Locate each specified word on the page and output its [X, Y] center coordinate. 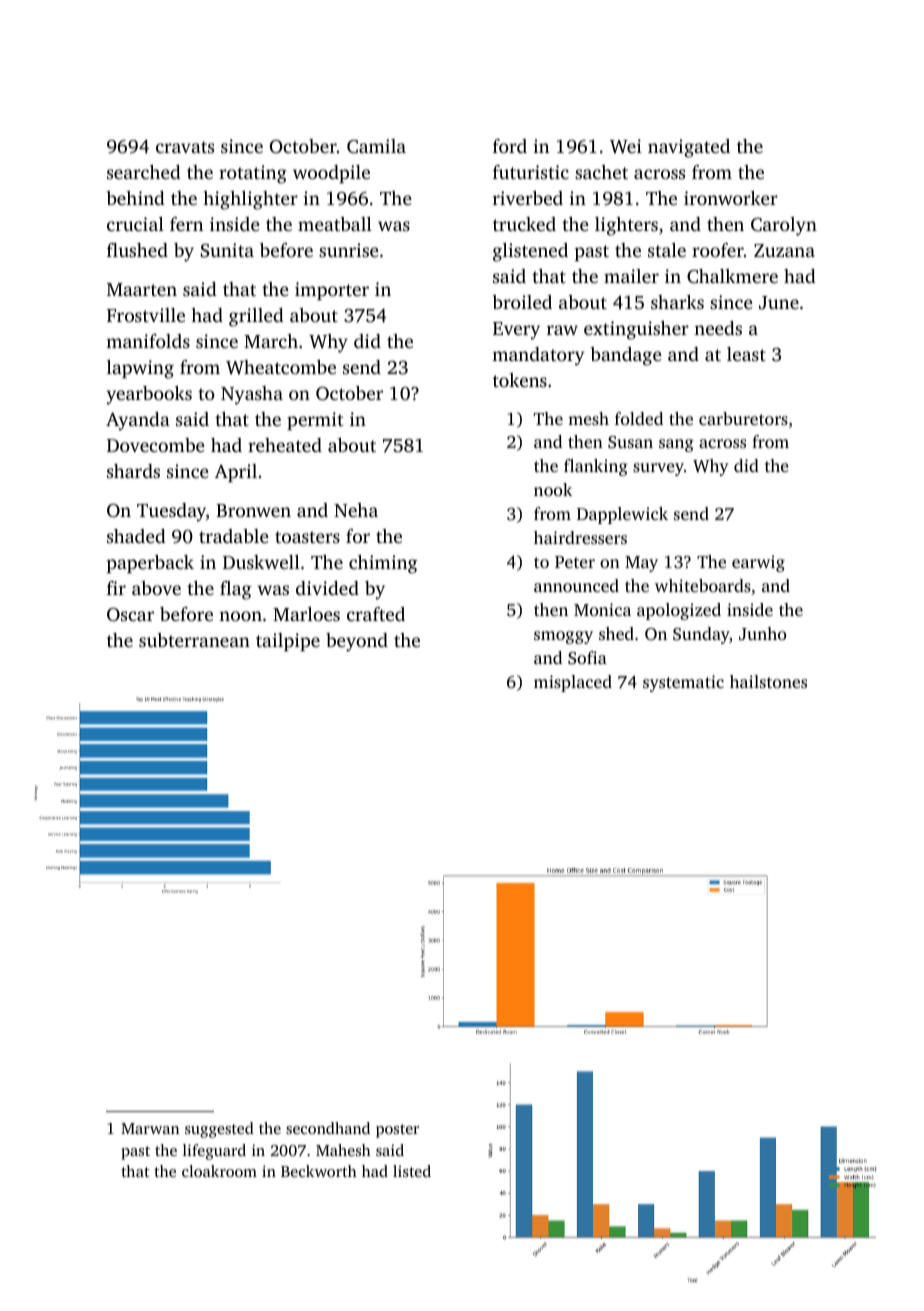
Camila [376, 146]
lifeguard [214, 1152]
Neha [356, 510]
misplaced [573, 683]
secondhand [328, 1128]
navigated [689, 148]
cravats [185, 147]
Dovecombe [156, 445]
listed [412, 1171]
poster [397, 1131]
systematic [683, 683]
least [746, 354]
